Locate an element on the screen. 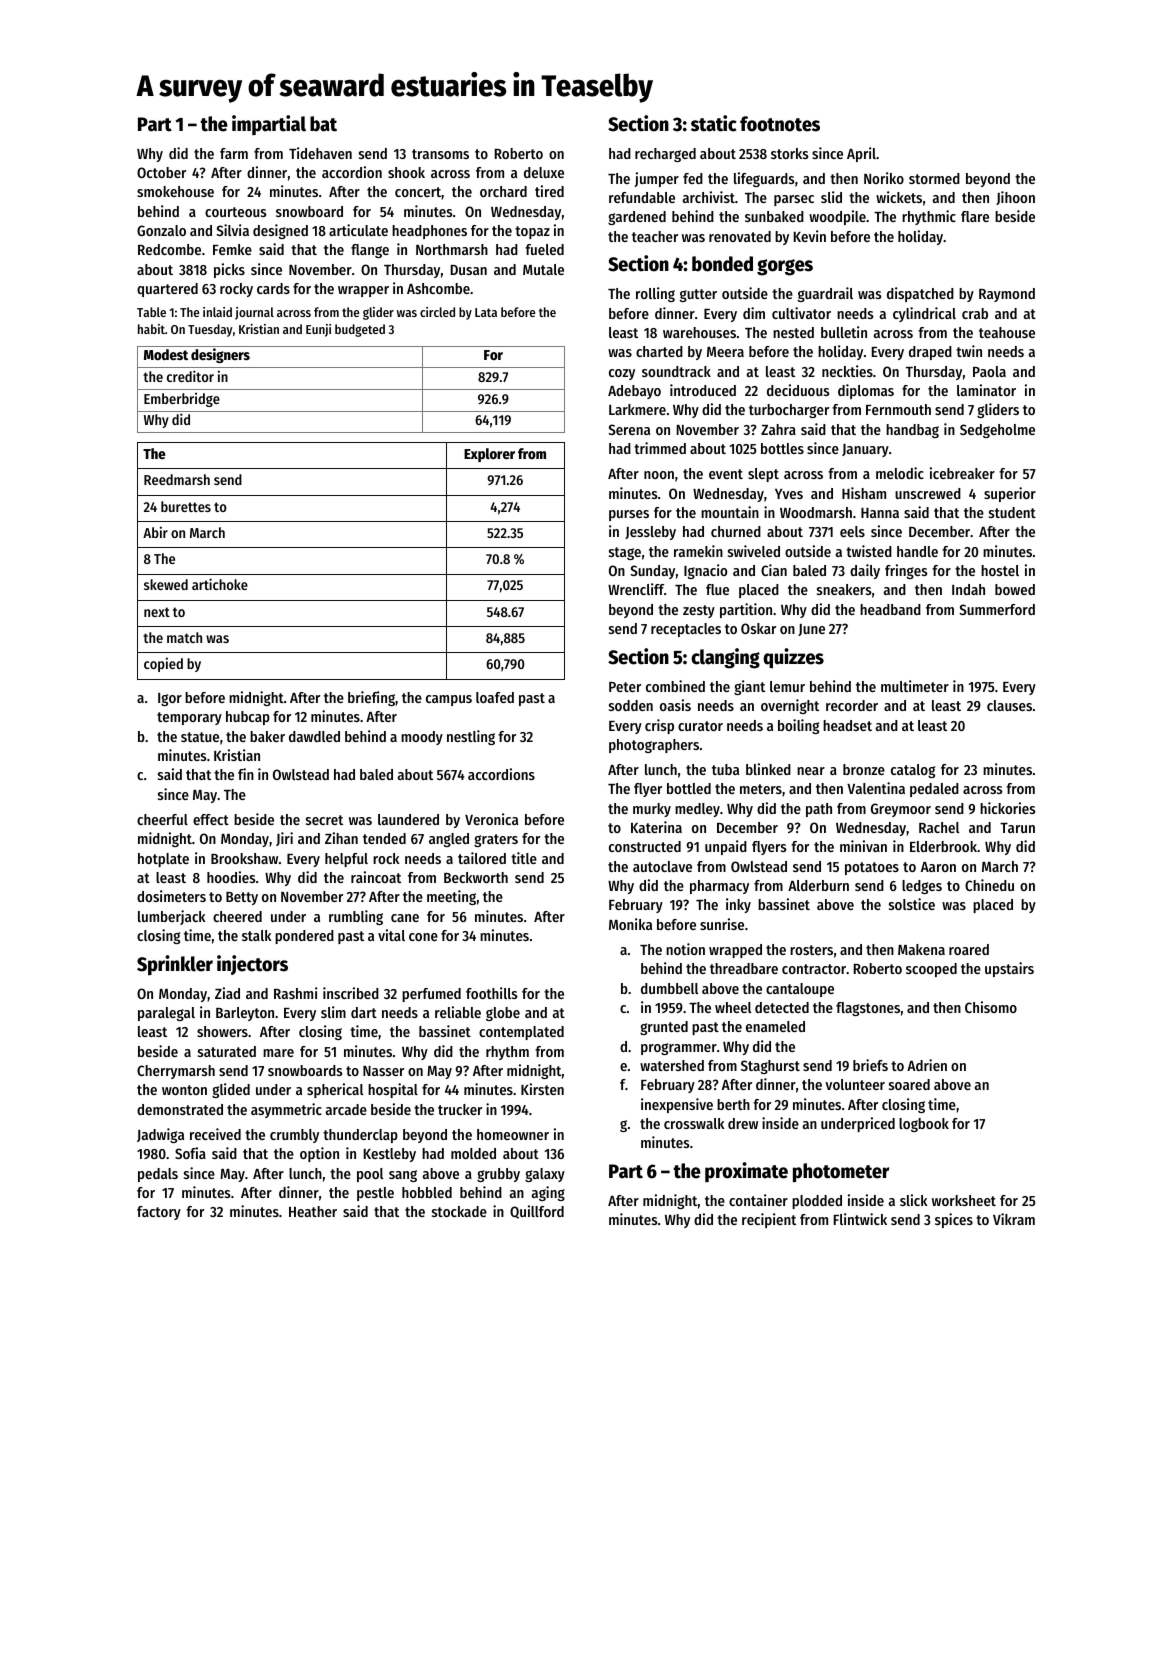  stage is located at coordinates (625, 553).
